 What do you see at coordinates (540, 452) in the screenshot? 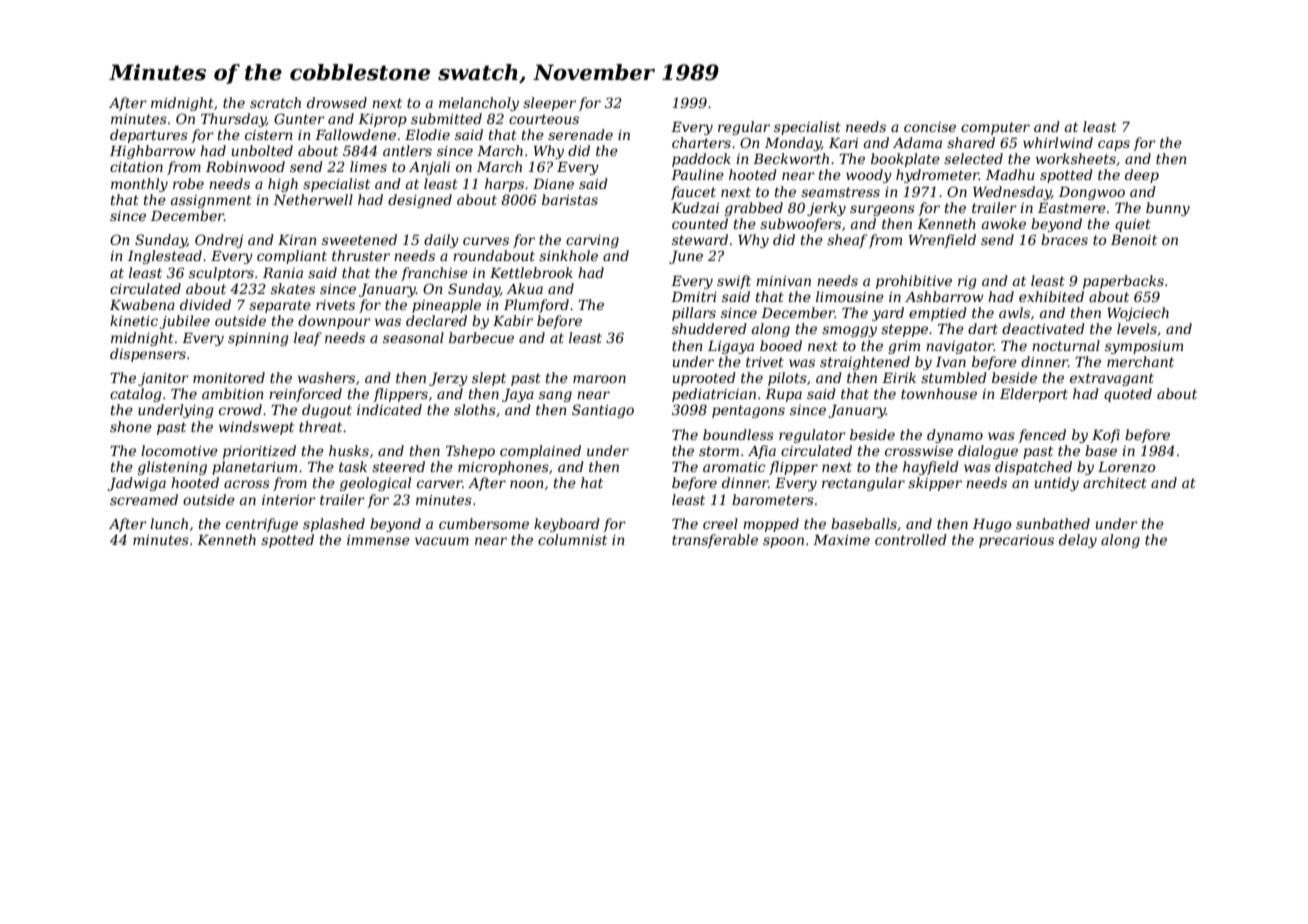
I see `complained` at bounding box center [540, 452].
